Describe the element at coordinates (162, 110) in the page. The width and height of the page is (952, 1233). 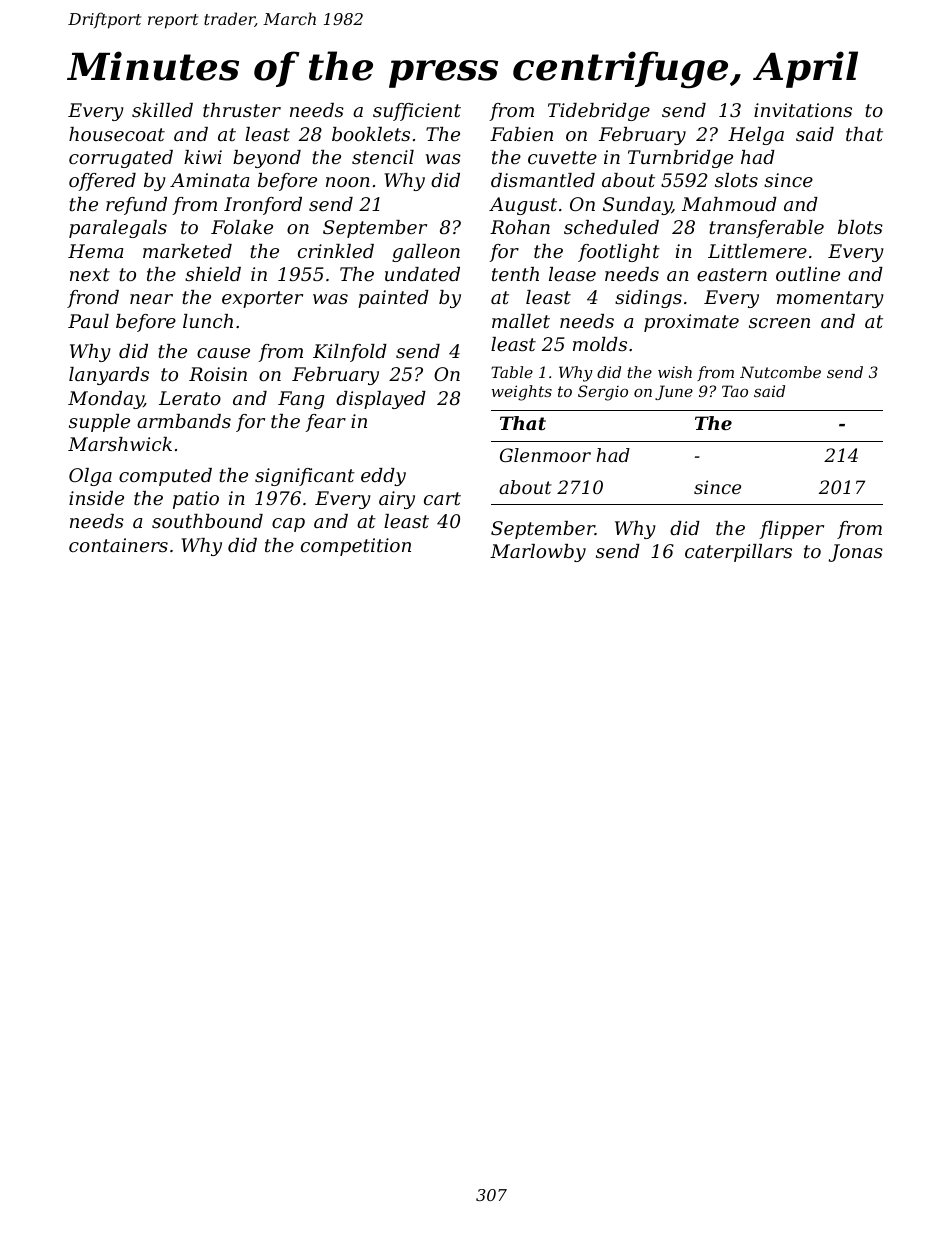
I see `skilled` at that location.
